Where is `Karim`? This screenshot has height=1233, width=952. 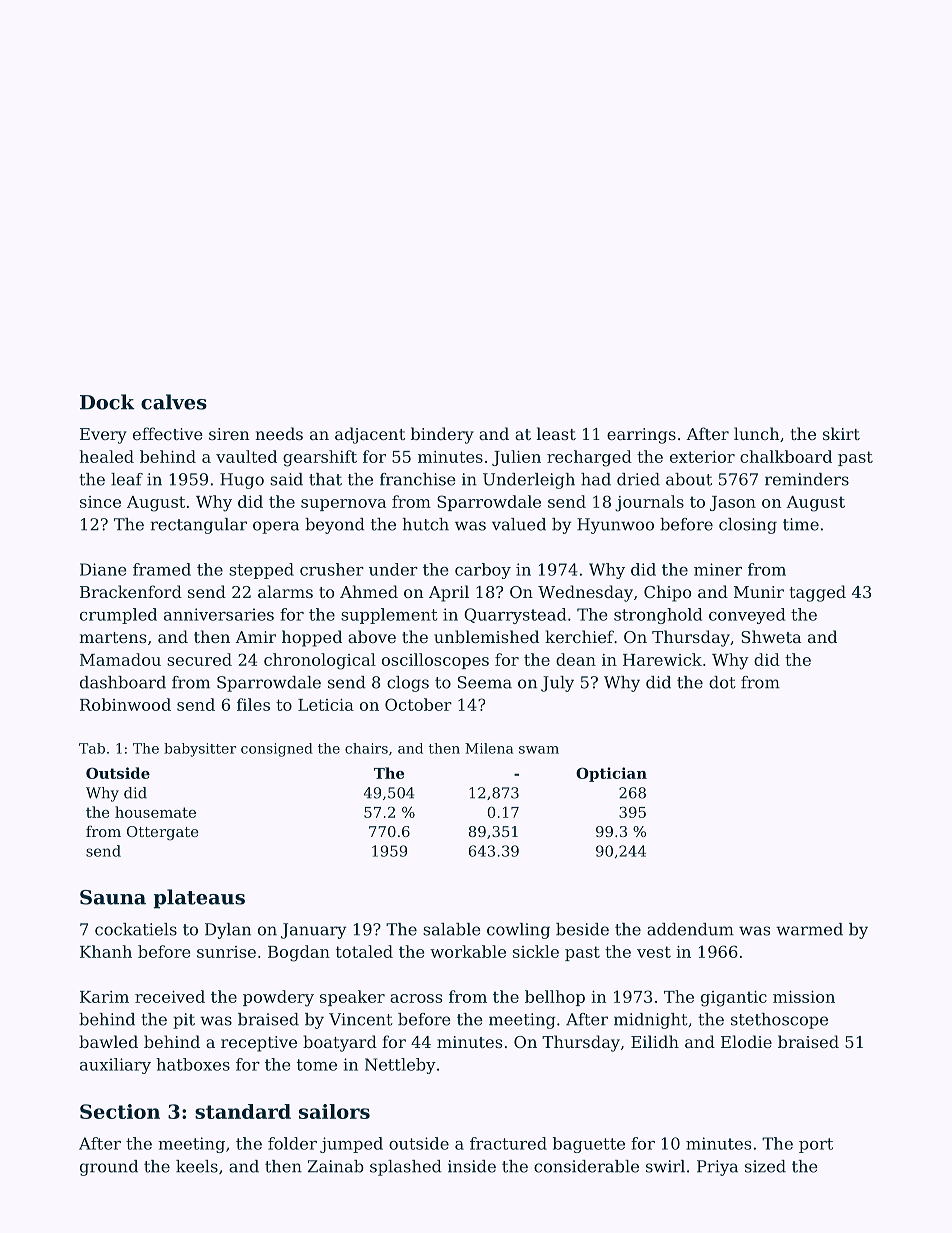 Karim is located at coordinates (104, 997).
